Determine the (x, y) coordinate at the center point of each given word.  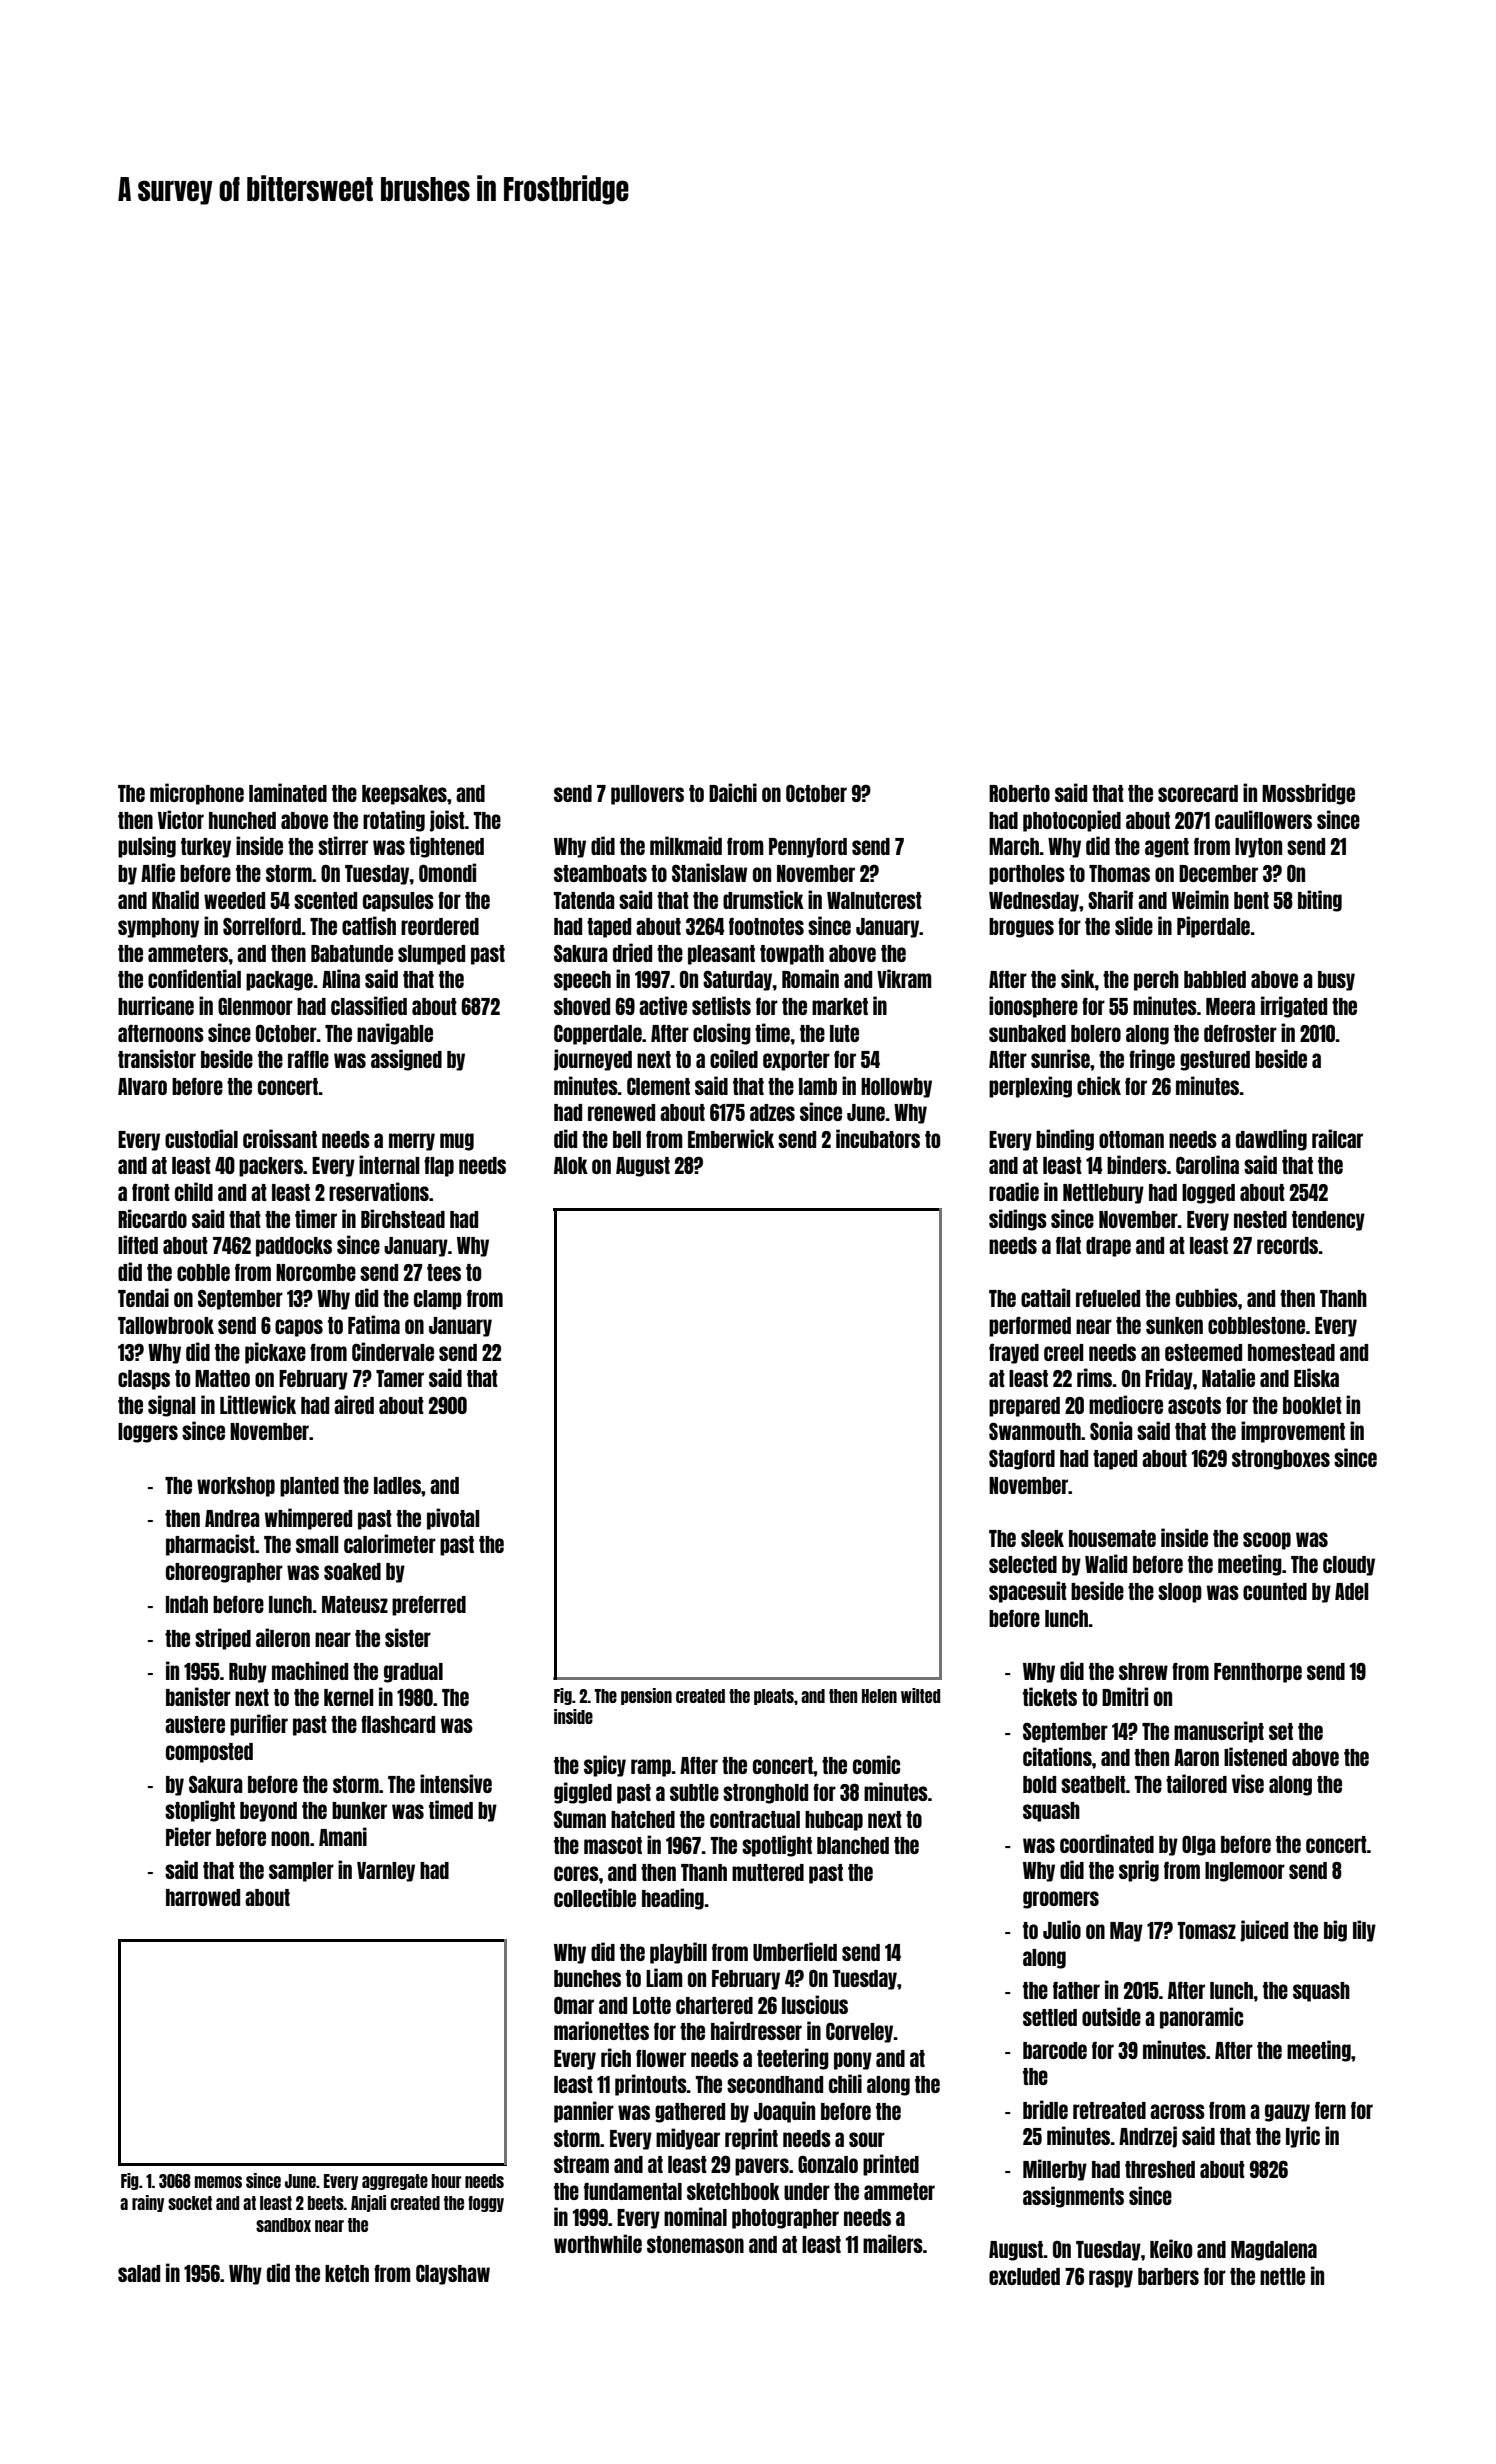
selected (1023, 1564)
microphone (197, 794)
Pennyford (808, 847)
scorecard (1198, 793)
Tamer (400, 1378)
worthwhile (598, 2243)
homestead (1291, 1352)
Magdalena (1274, 2251)
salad (139, 2273)
